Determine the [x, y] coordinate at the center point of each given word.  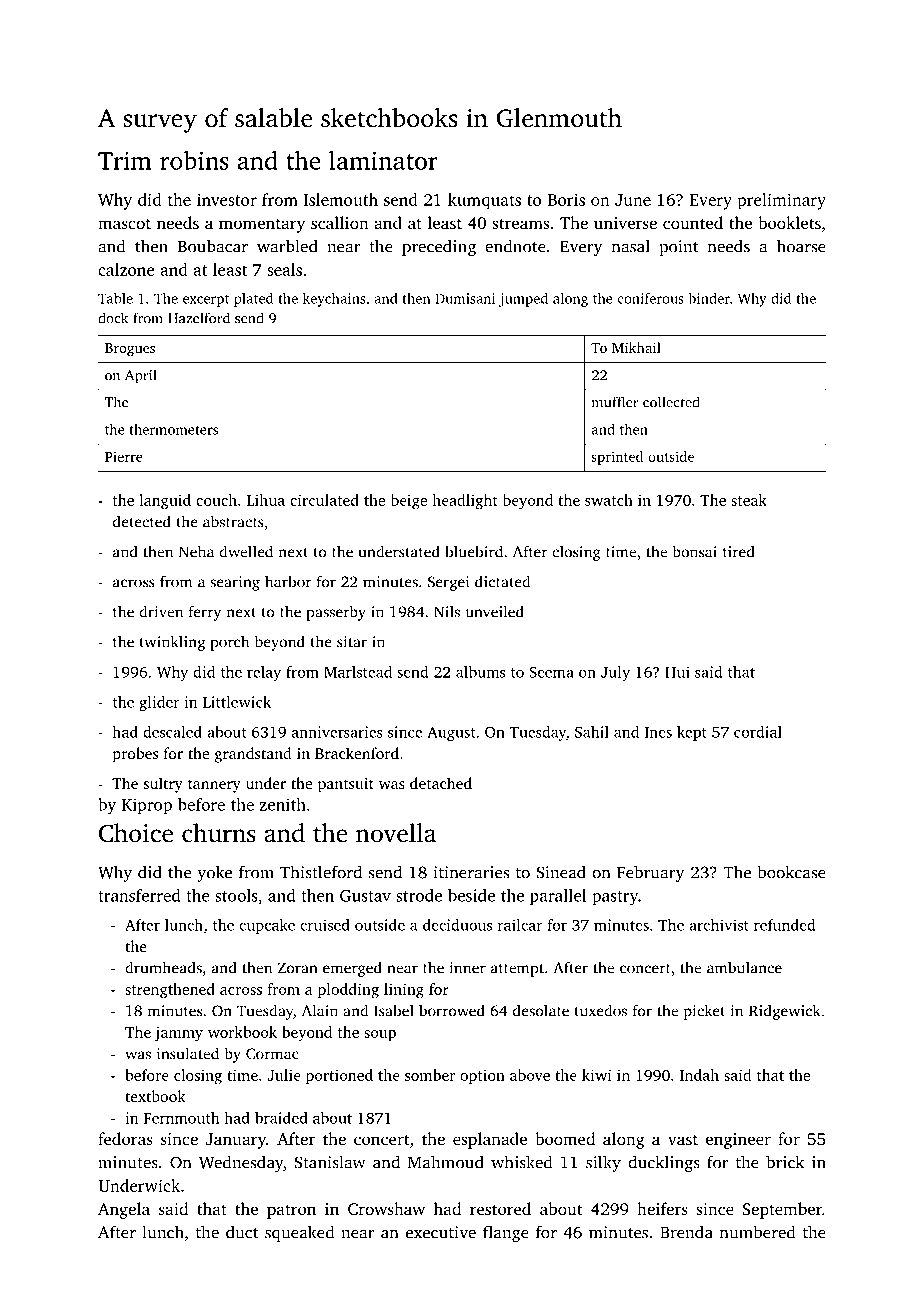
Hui [677, 672]
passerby [336, 613]
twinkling [172, 643]
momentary [262, 226]
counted [693, 222]
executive [441, 1232]
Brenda [686, 1232]
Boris [566, 199]
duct [242, 1232]
